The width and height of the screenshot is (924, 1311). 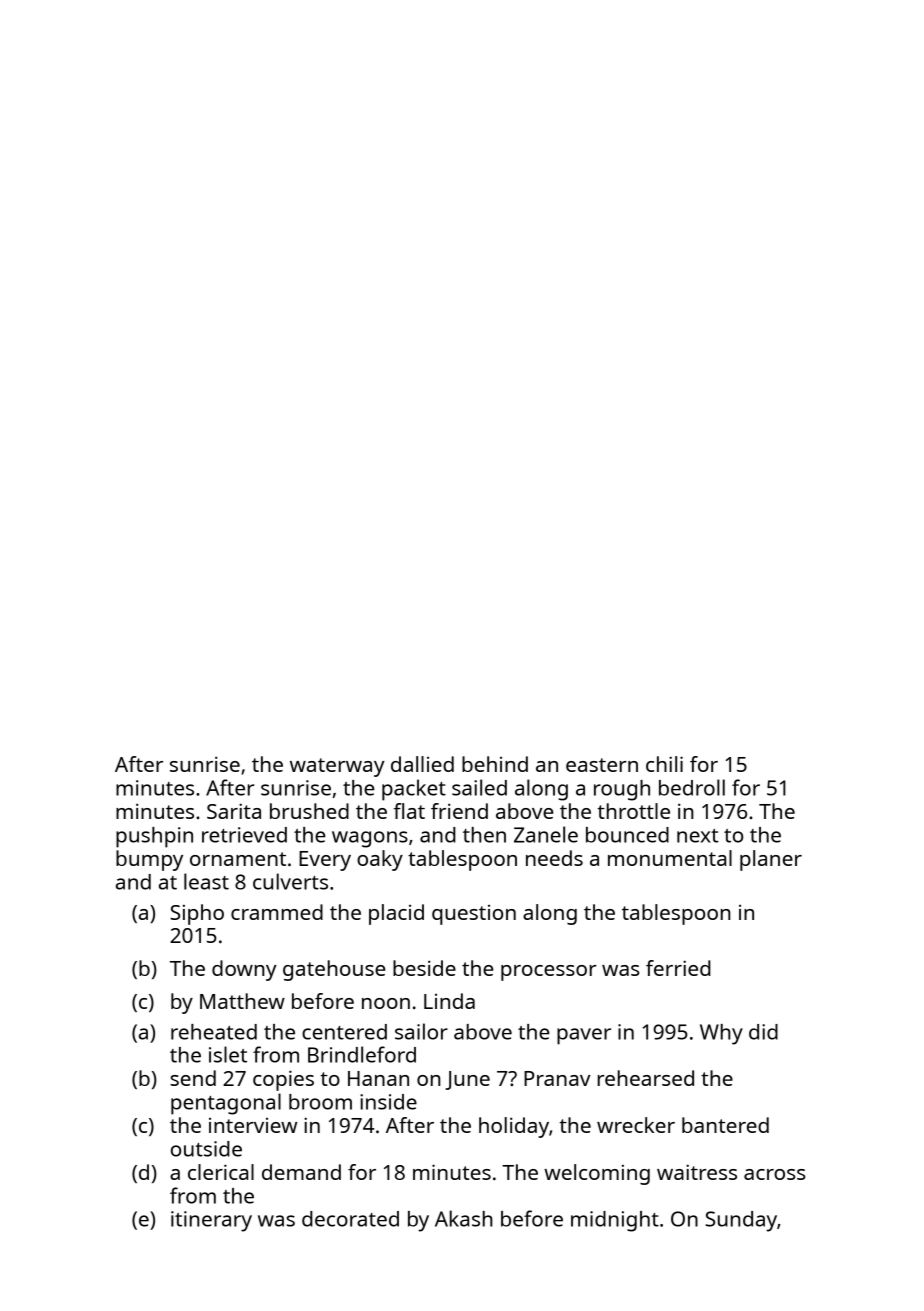 I want to click on Brindleford, so click(x=362, y=1054).
